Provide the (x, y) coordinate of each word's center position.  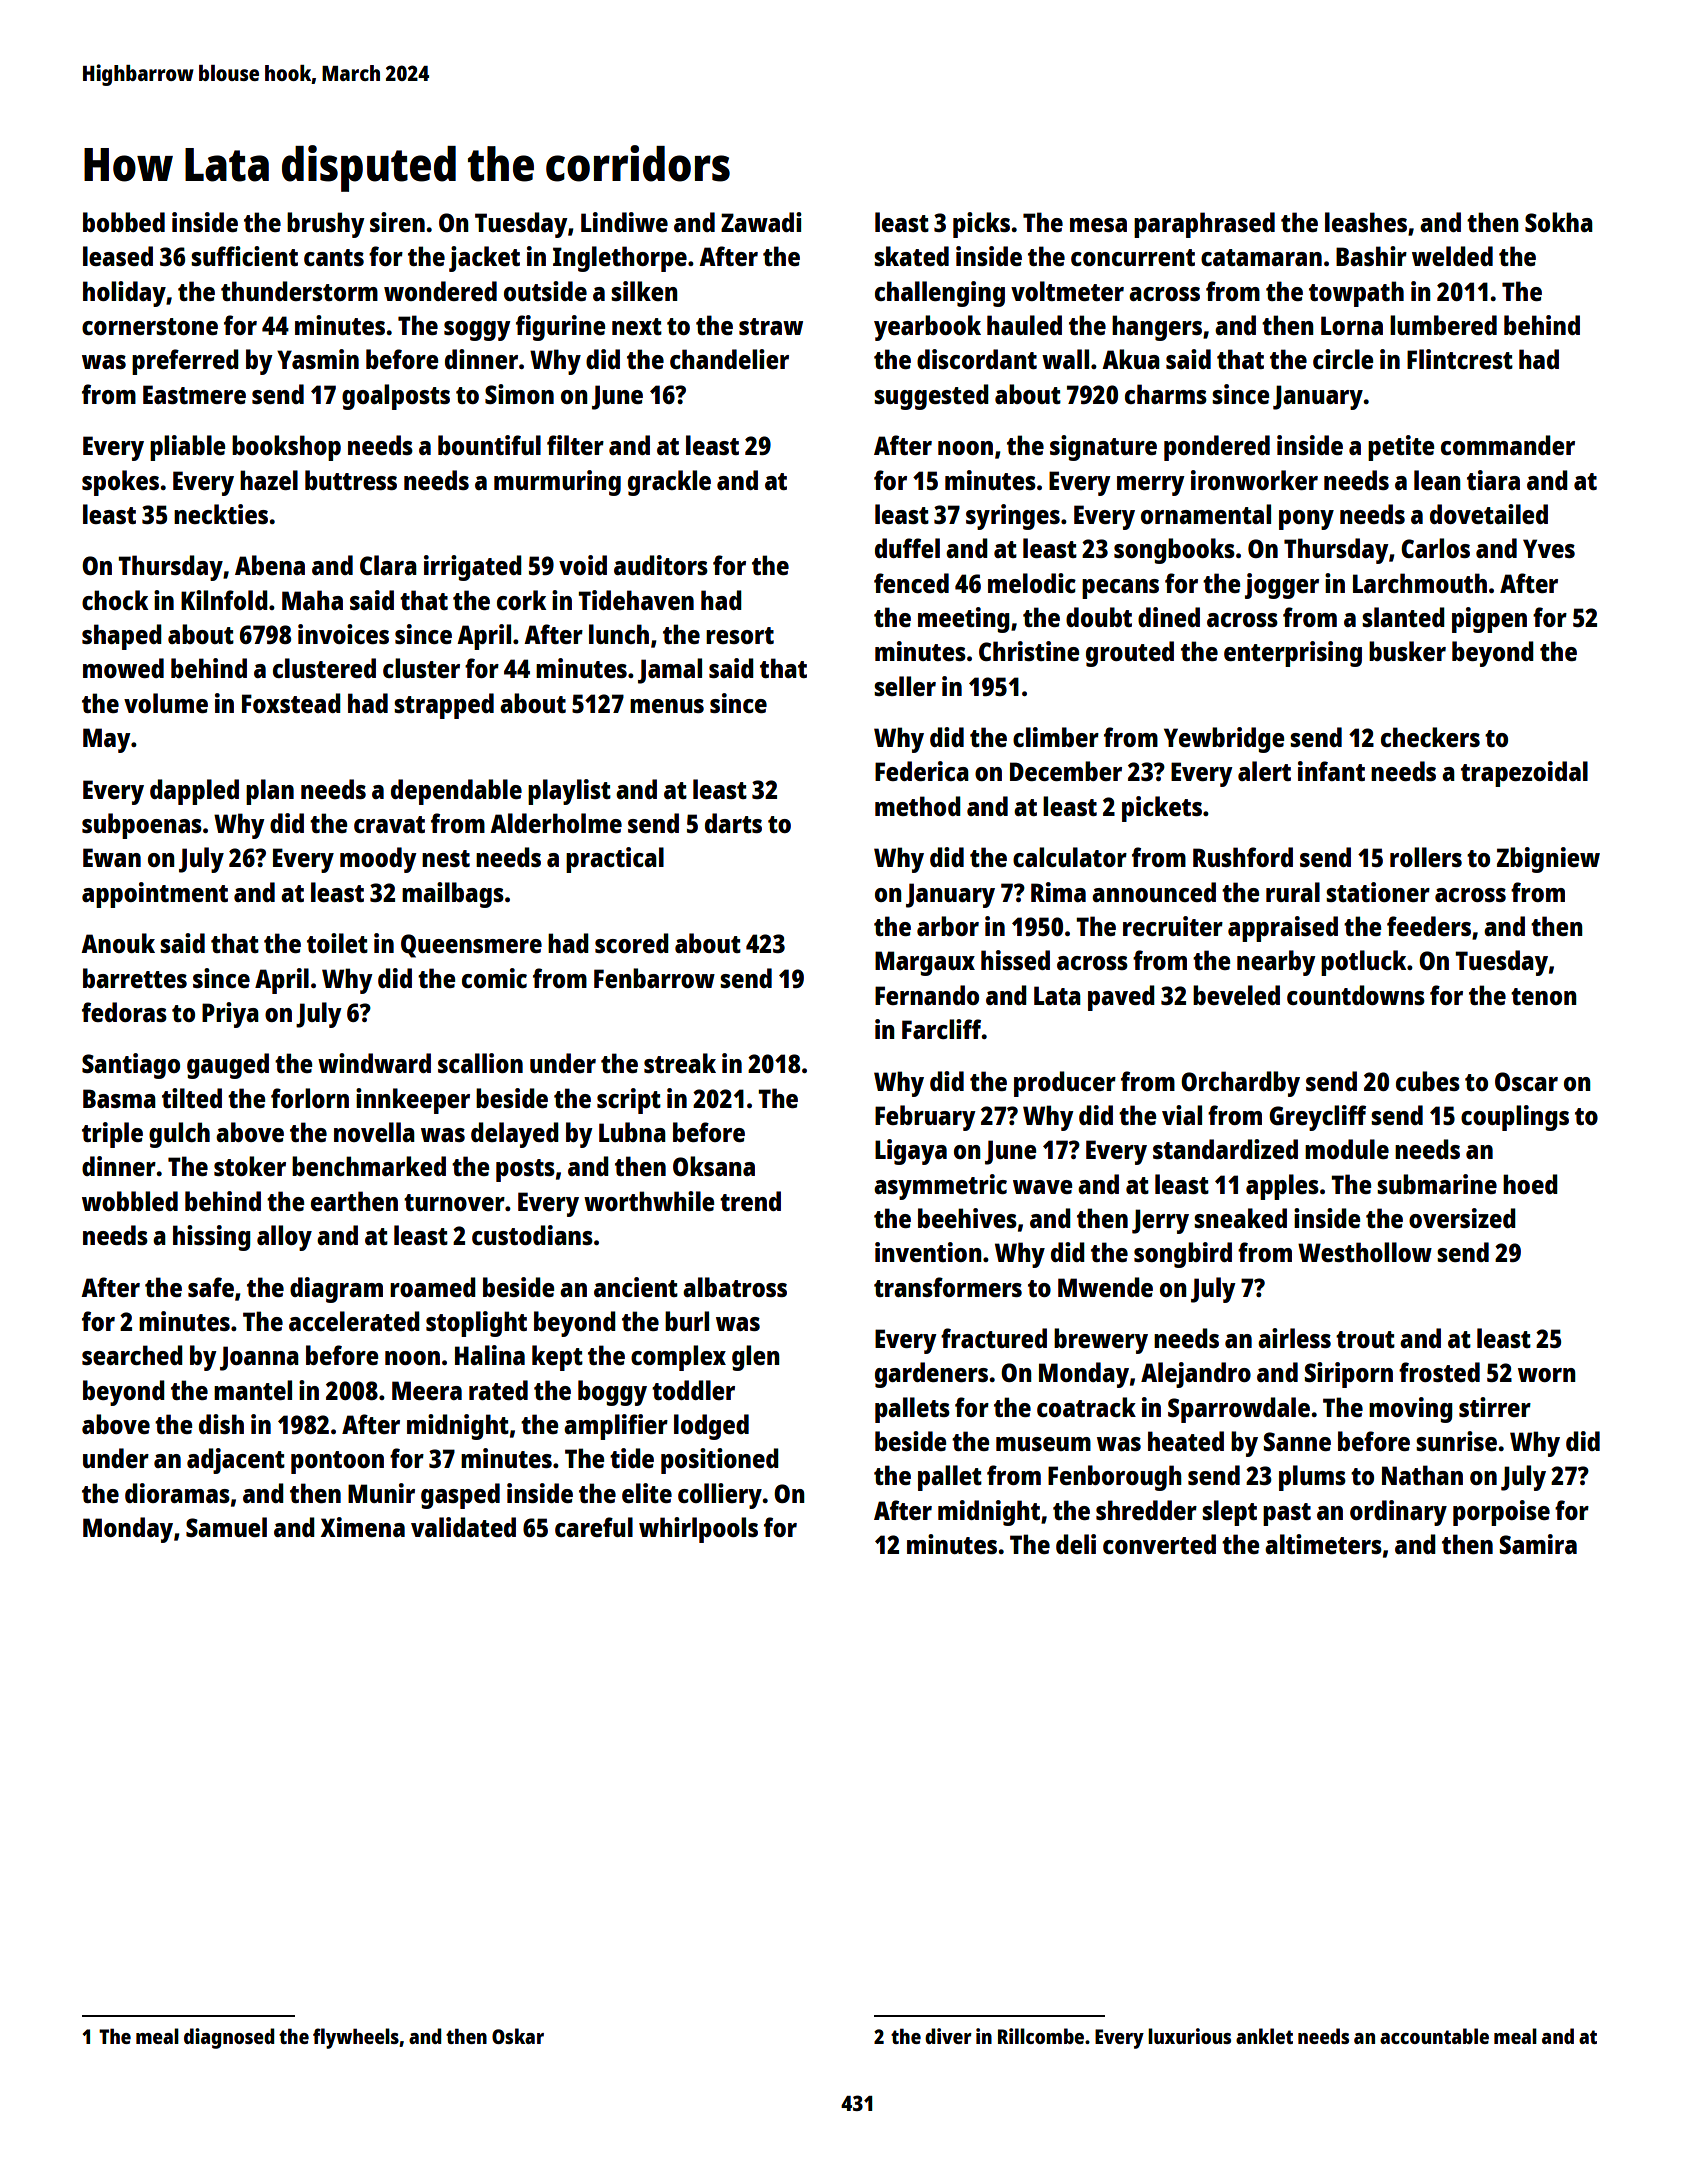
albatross (735, 1287)
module (1347, 1149)
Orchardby (1240, 1084)
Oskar (518, 2036)
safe (211, 1287)
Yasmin (318, 359)
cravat (389, 824)
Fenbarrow (654, 978)
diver (948, 2036)
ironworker (1254, 480)
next (637, 326)
